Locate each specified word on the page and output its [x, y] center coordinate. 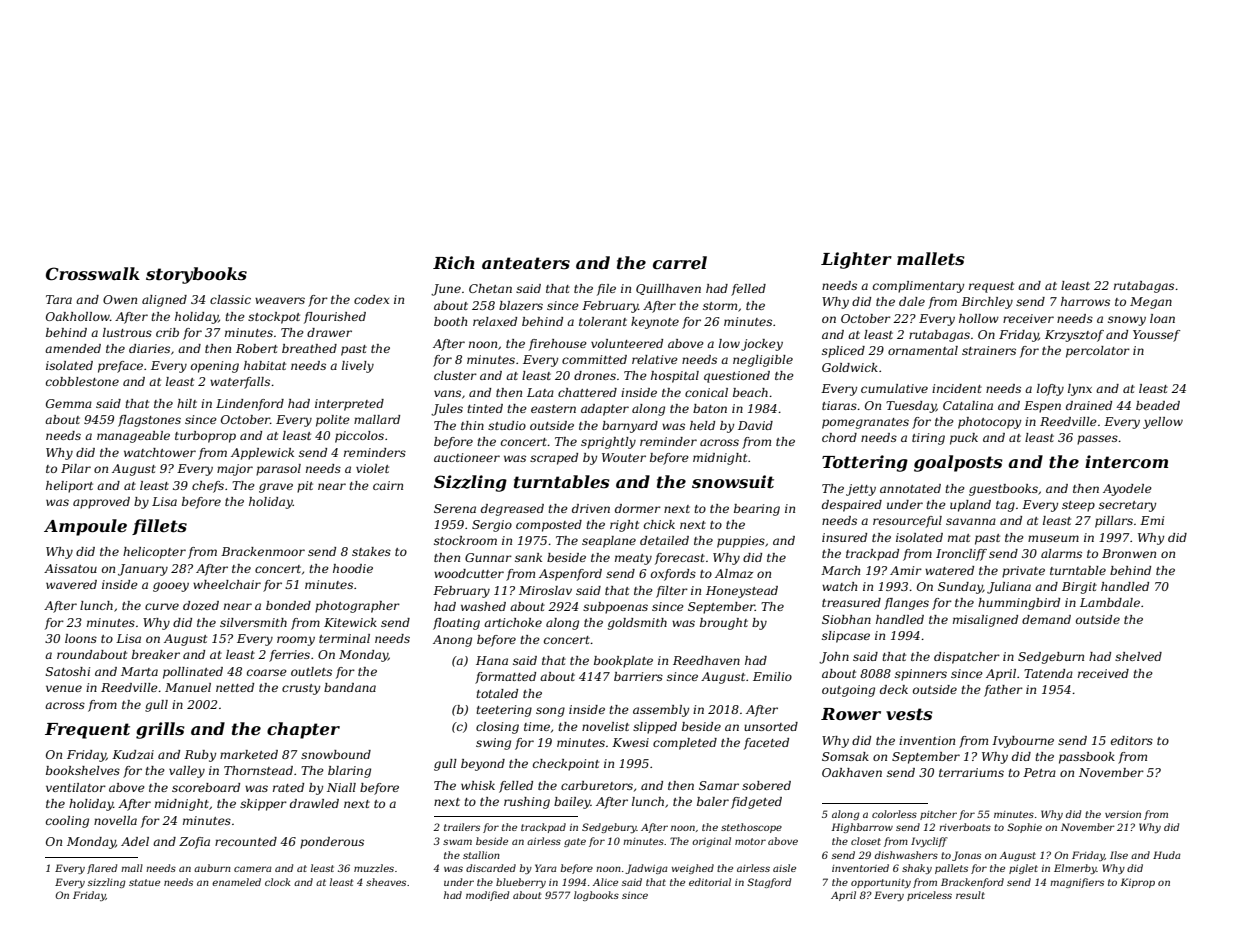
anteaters [526, 263]
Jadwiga [646, 869]
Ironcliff [961, 555]
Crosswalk [93, 273]
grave [276, 488]
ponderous [332, 843]
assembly [661, 711]
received [1103, 673]
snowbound [336, 754]
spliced [843, 352]
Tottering [865, 463]
